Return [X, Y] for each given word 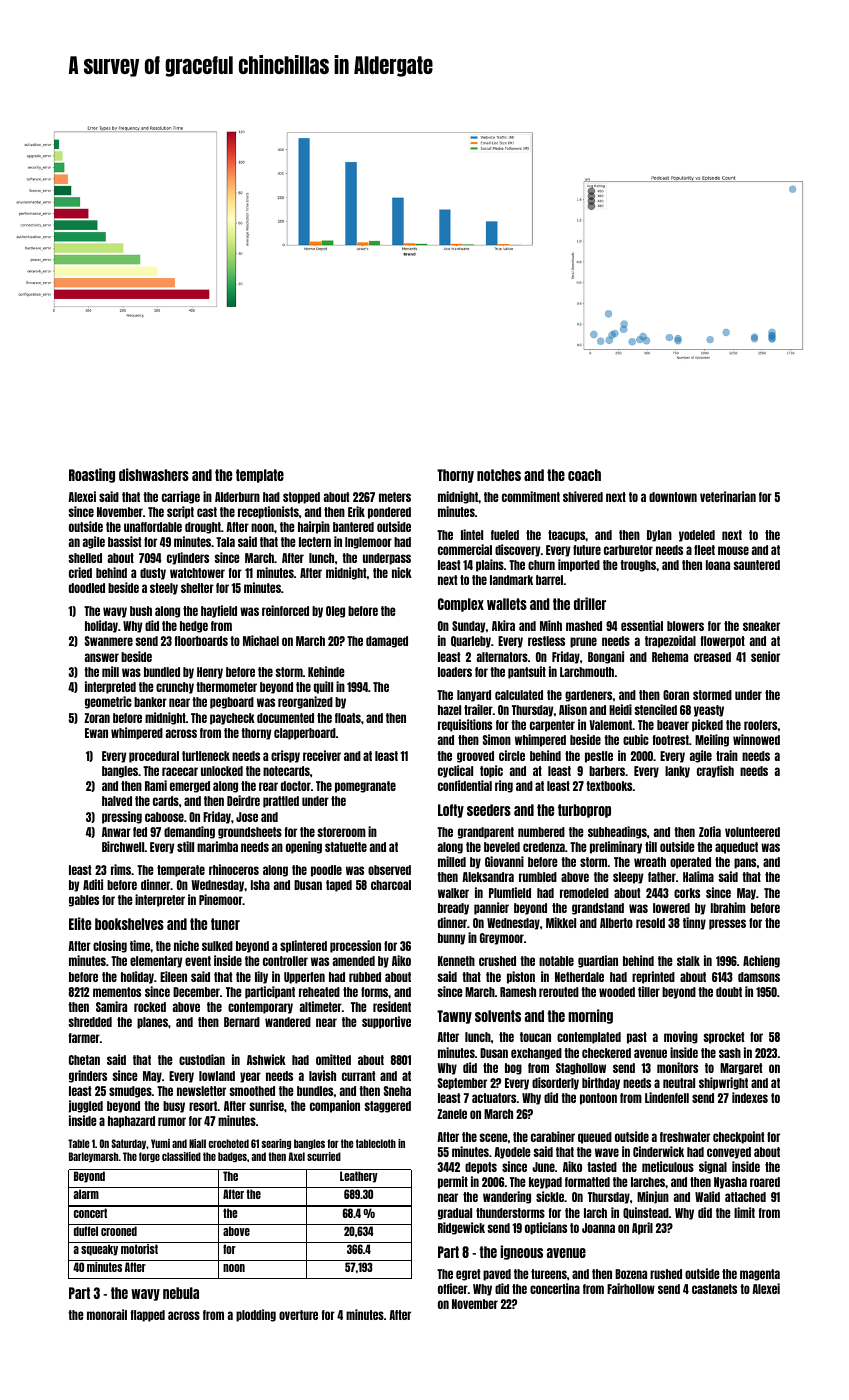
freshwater [685, 1137]
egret [468, 1275]
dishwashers [154, 474]
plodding [256, 1315]
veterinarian [728, 496]
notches [499, 475]
